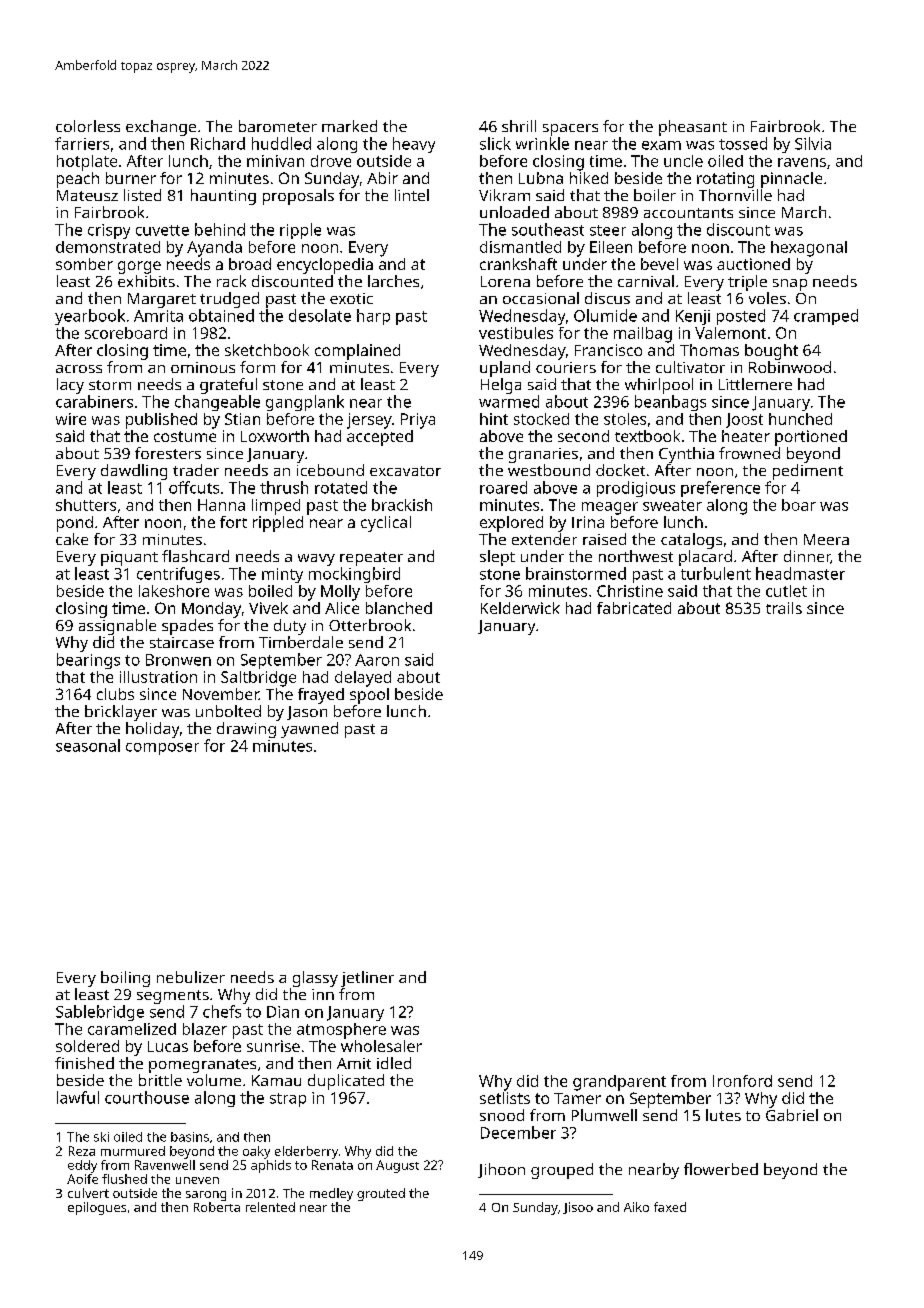 The height and width of the screenshot is (1308, 924). I want to click on barometer, so click(278, 126).
